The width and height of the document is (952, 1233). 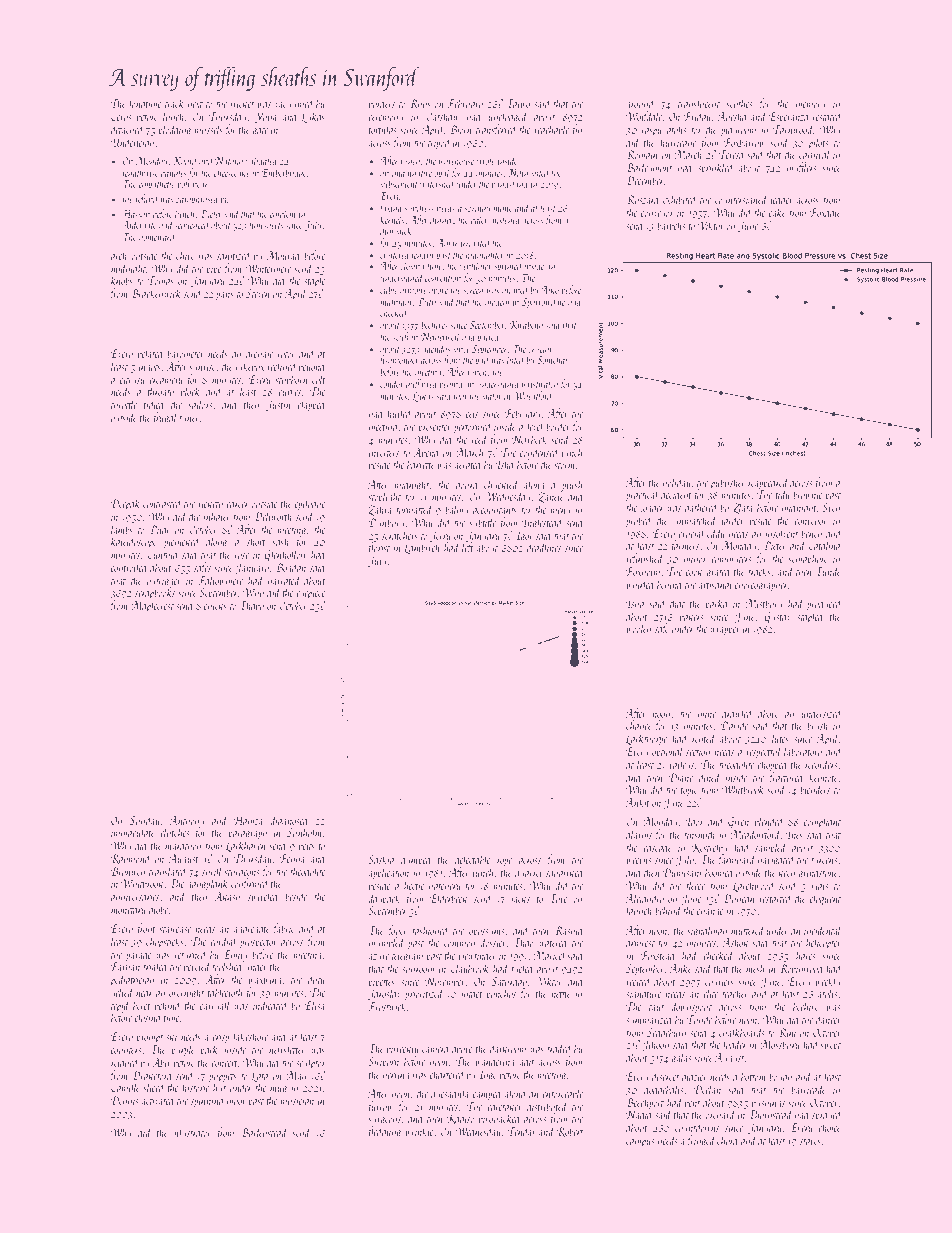 I want to click on outrigger, so click(x=164, y=582).
